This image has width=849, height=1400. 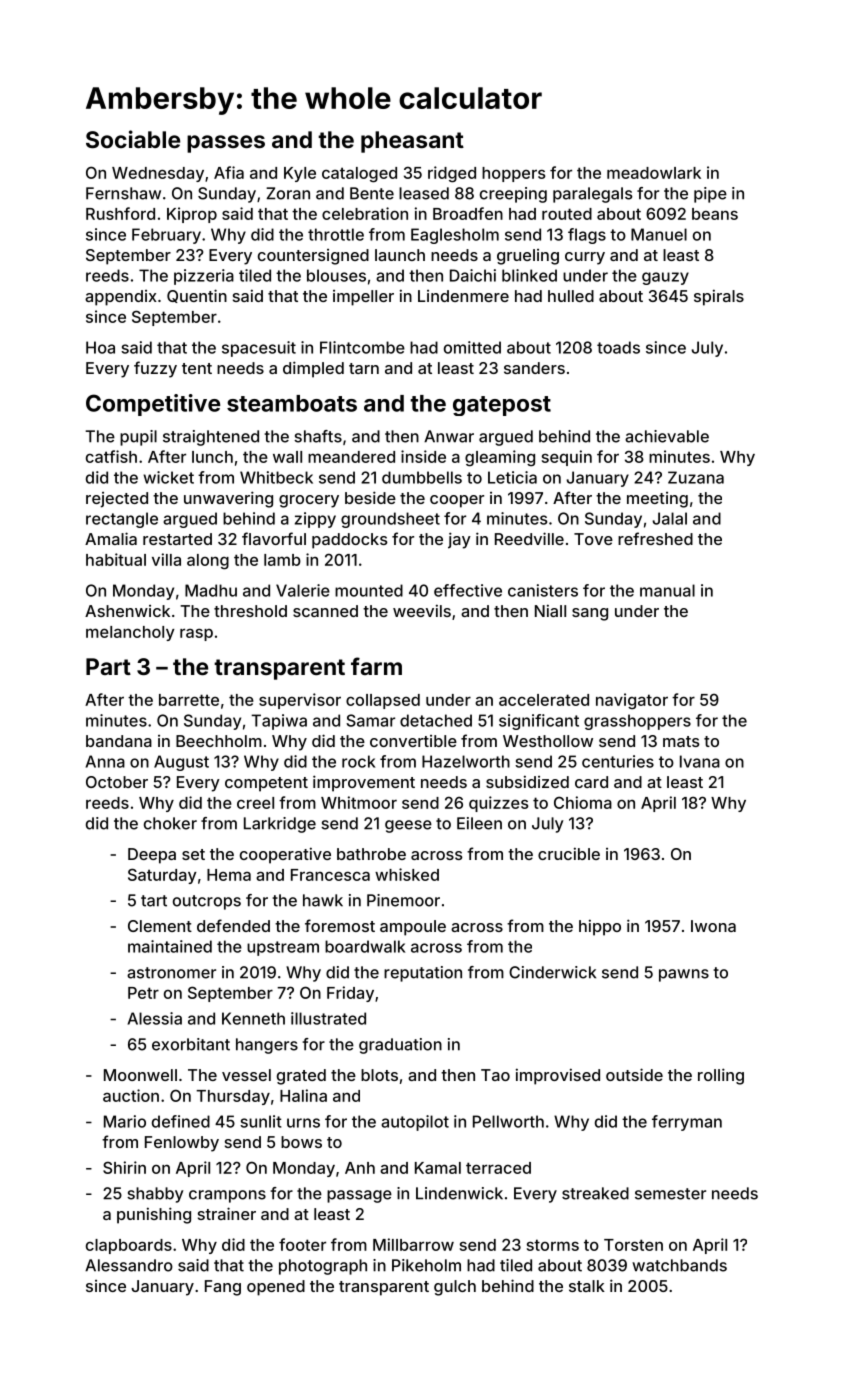 What do you see at coordinates (438, 1168) in the image?
I see `Kamal` at bounding box center [438, 1168].
